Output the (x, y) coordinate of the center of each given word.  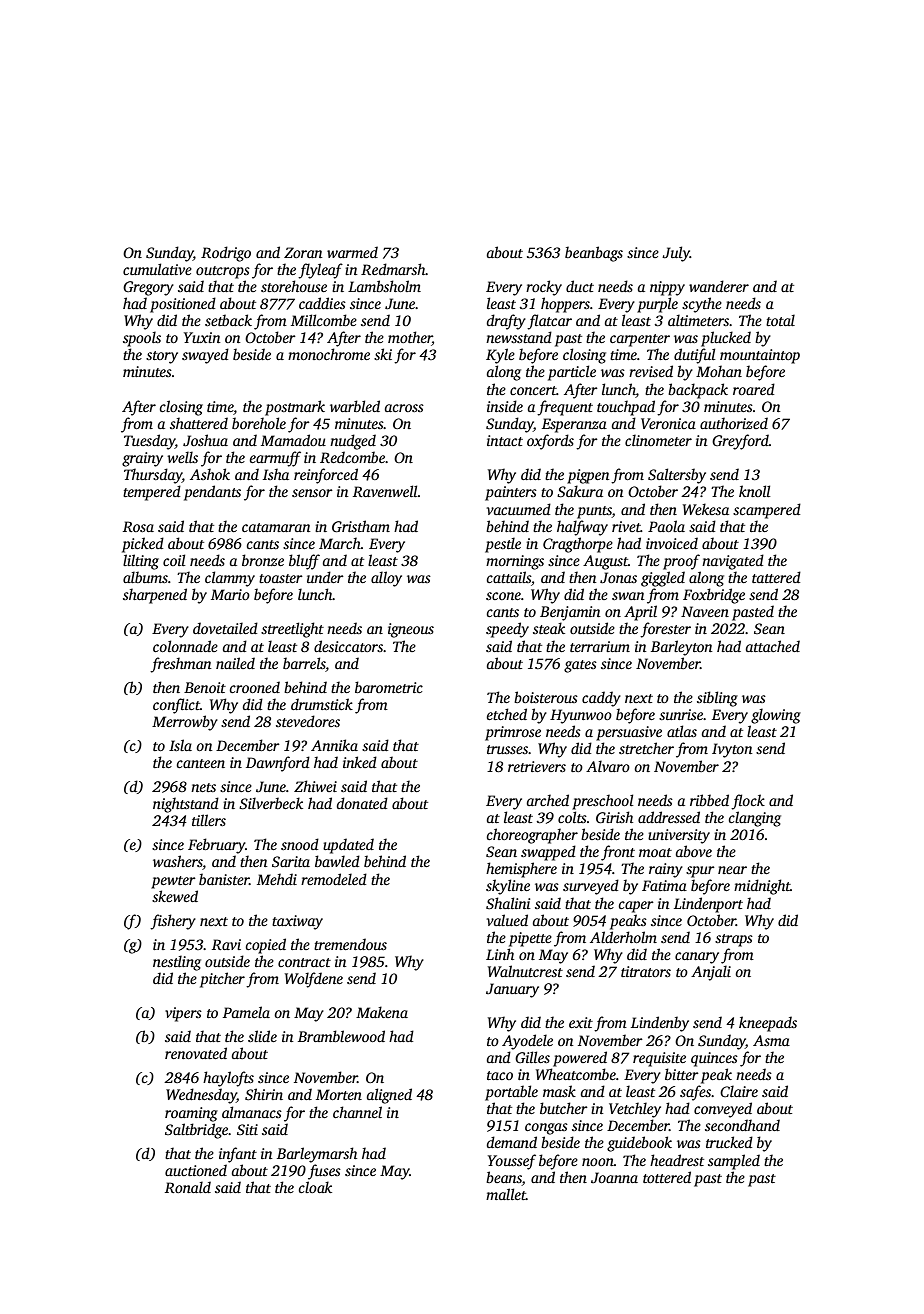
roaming (191, 1114)
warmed (352, 252)
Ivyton (732, 750)
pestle (503, 545)
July (676, 254)
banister (224, 879)
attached (773, 646)
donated (362, 803)
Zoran (303, 252)
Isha (276, 474)
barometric (389, 687)
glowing (776, 716)
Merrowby (185, 723)
